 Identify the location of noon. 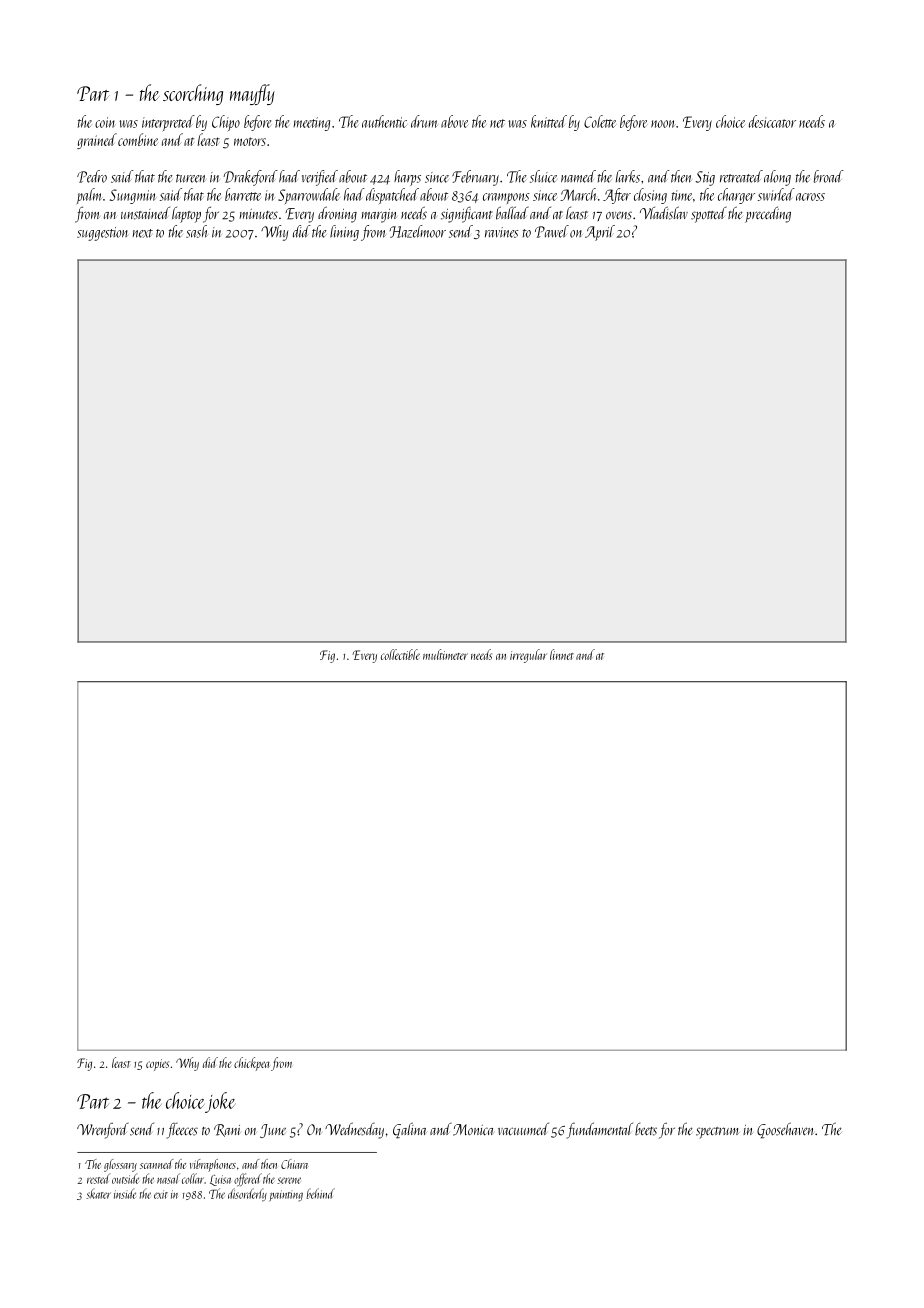
(662, 124).
